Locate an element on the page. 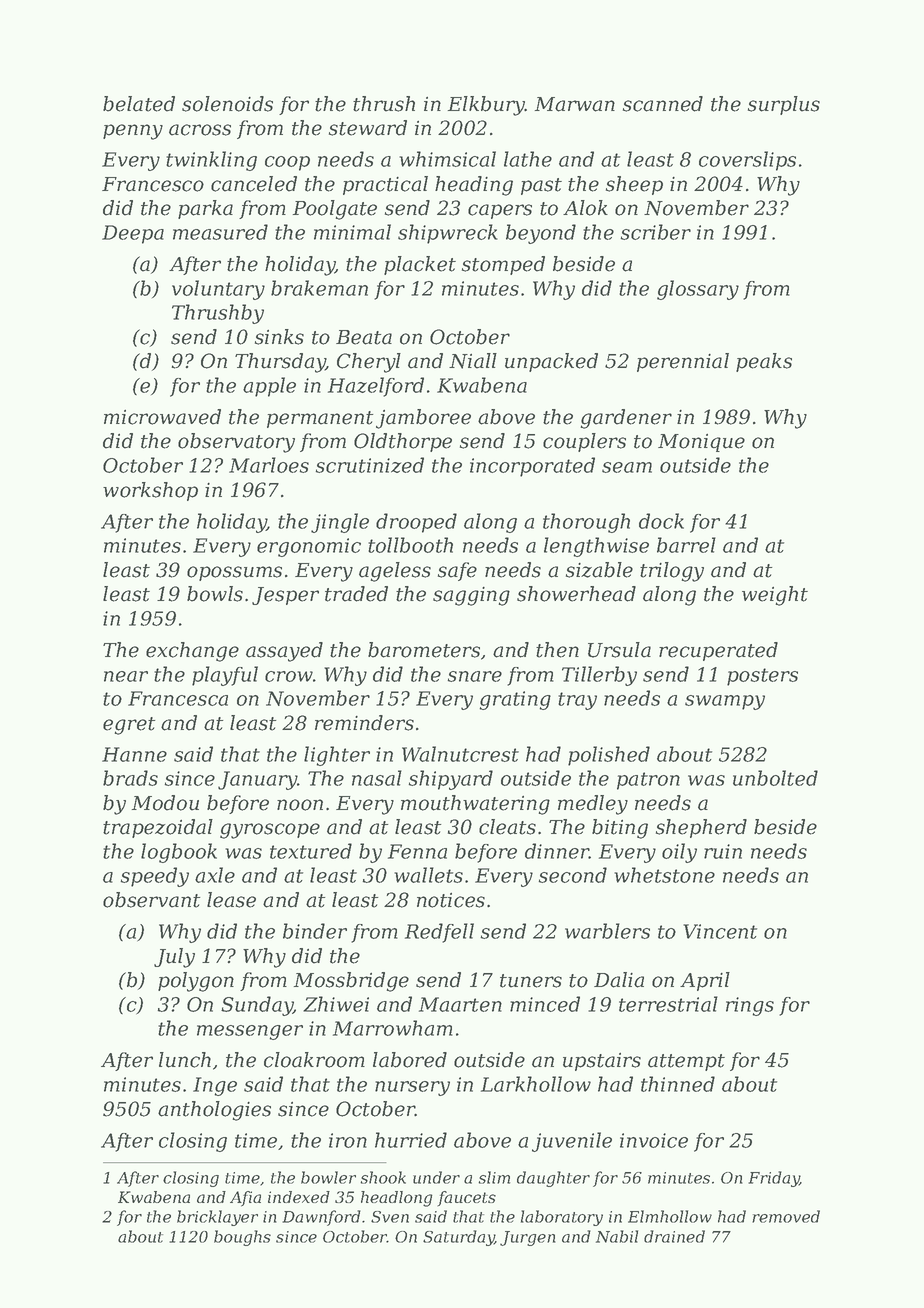 The image size is (924, 1308). boughs is located at coordinates (242, 1238).
